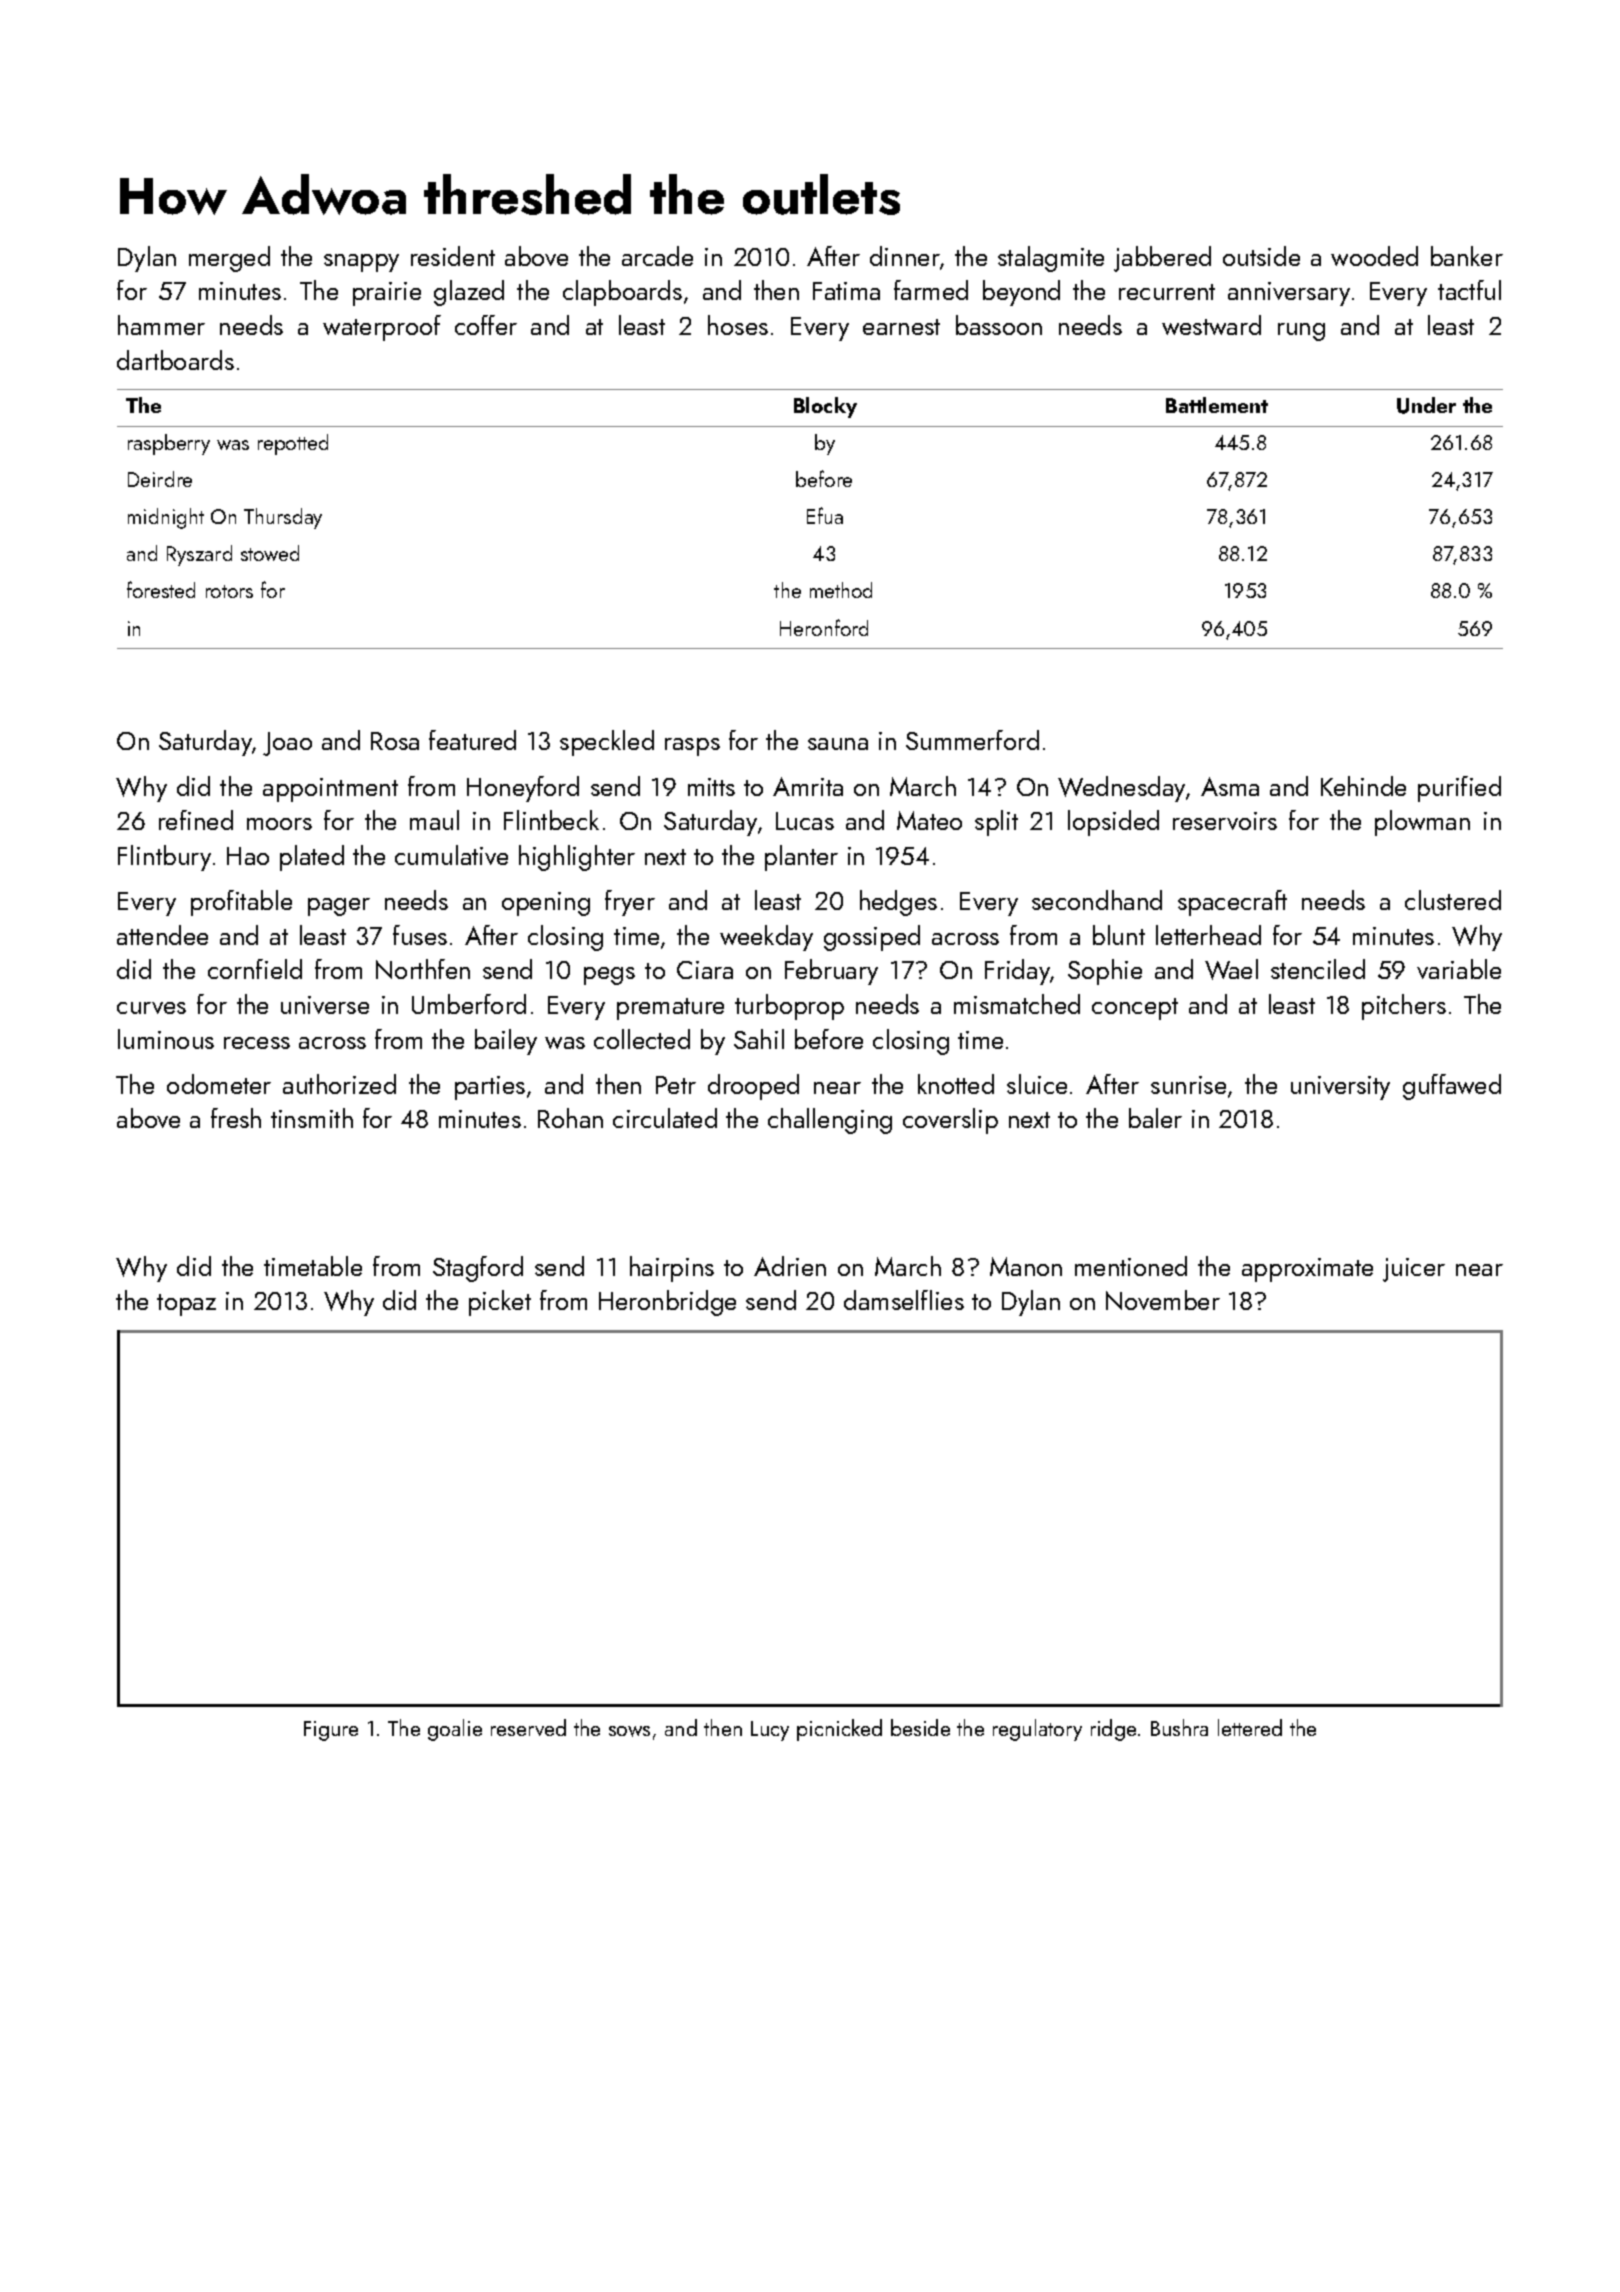 Image resolution: width=1620 pixels, height=2292 pixels. Describe the element at coordinates (790, 1266) in the image. I see `Adrien` at that location.
